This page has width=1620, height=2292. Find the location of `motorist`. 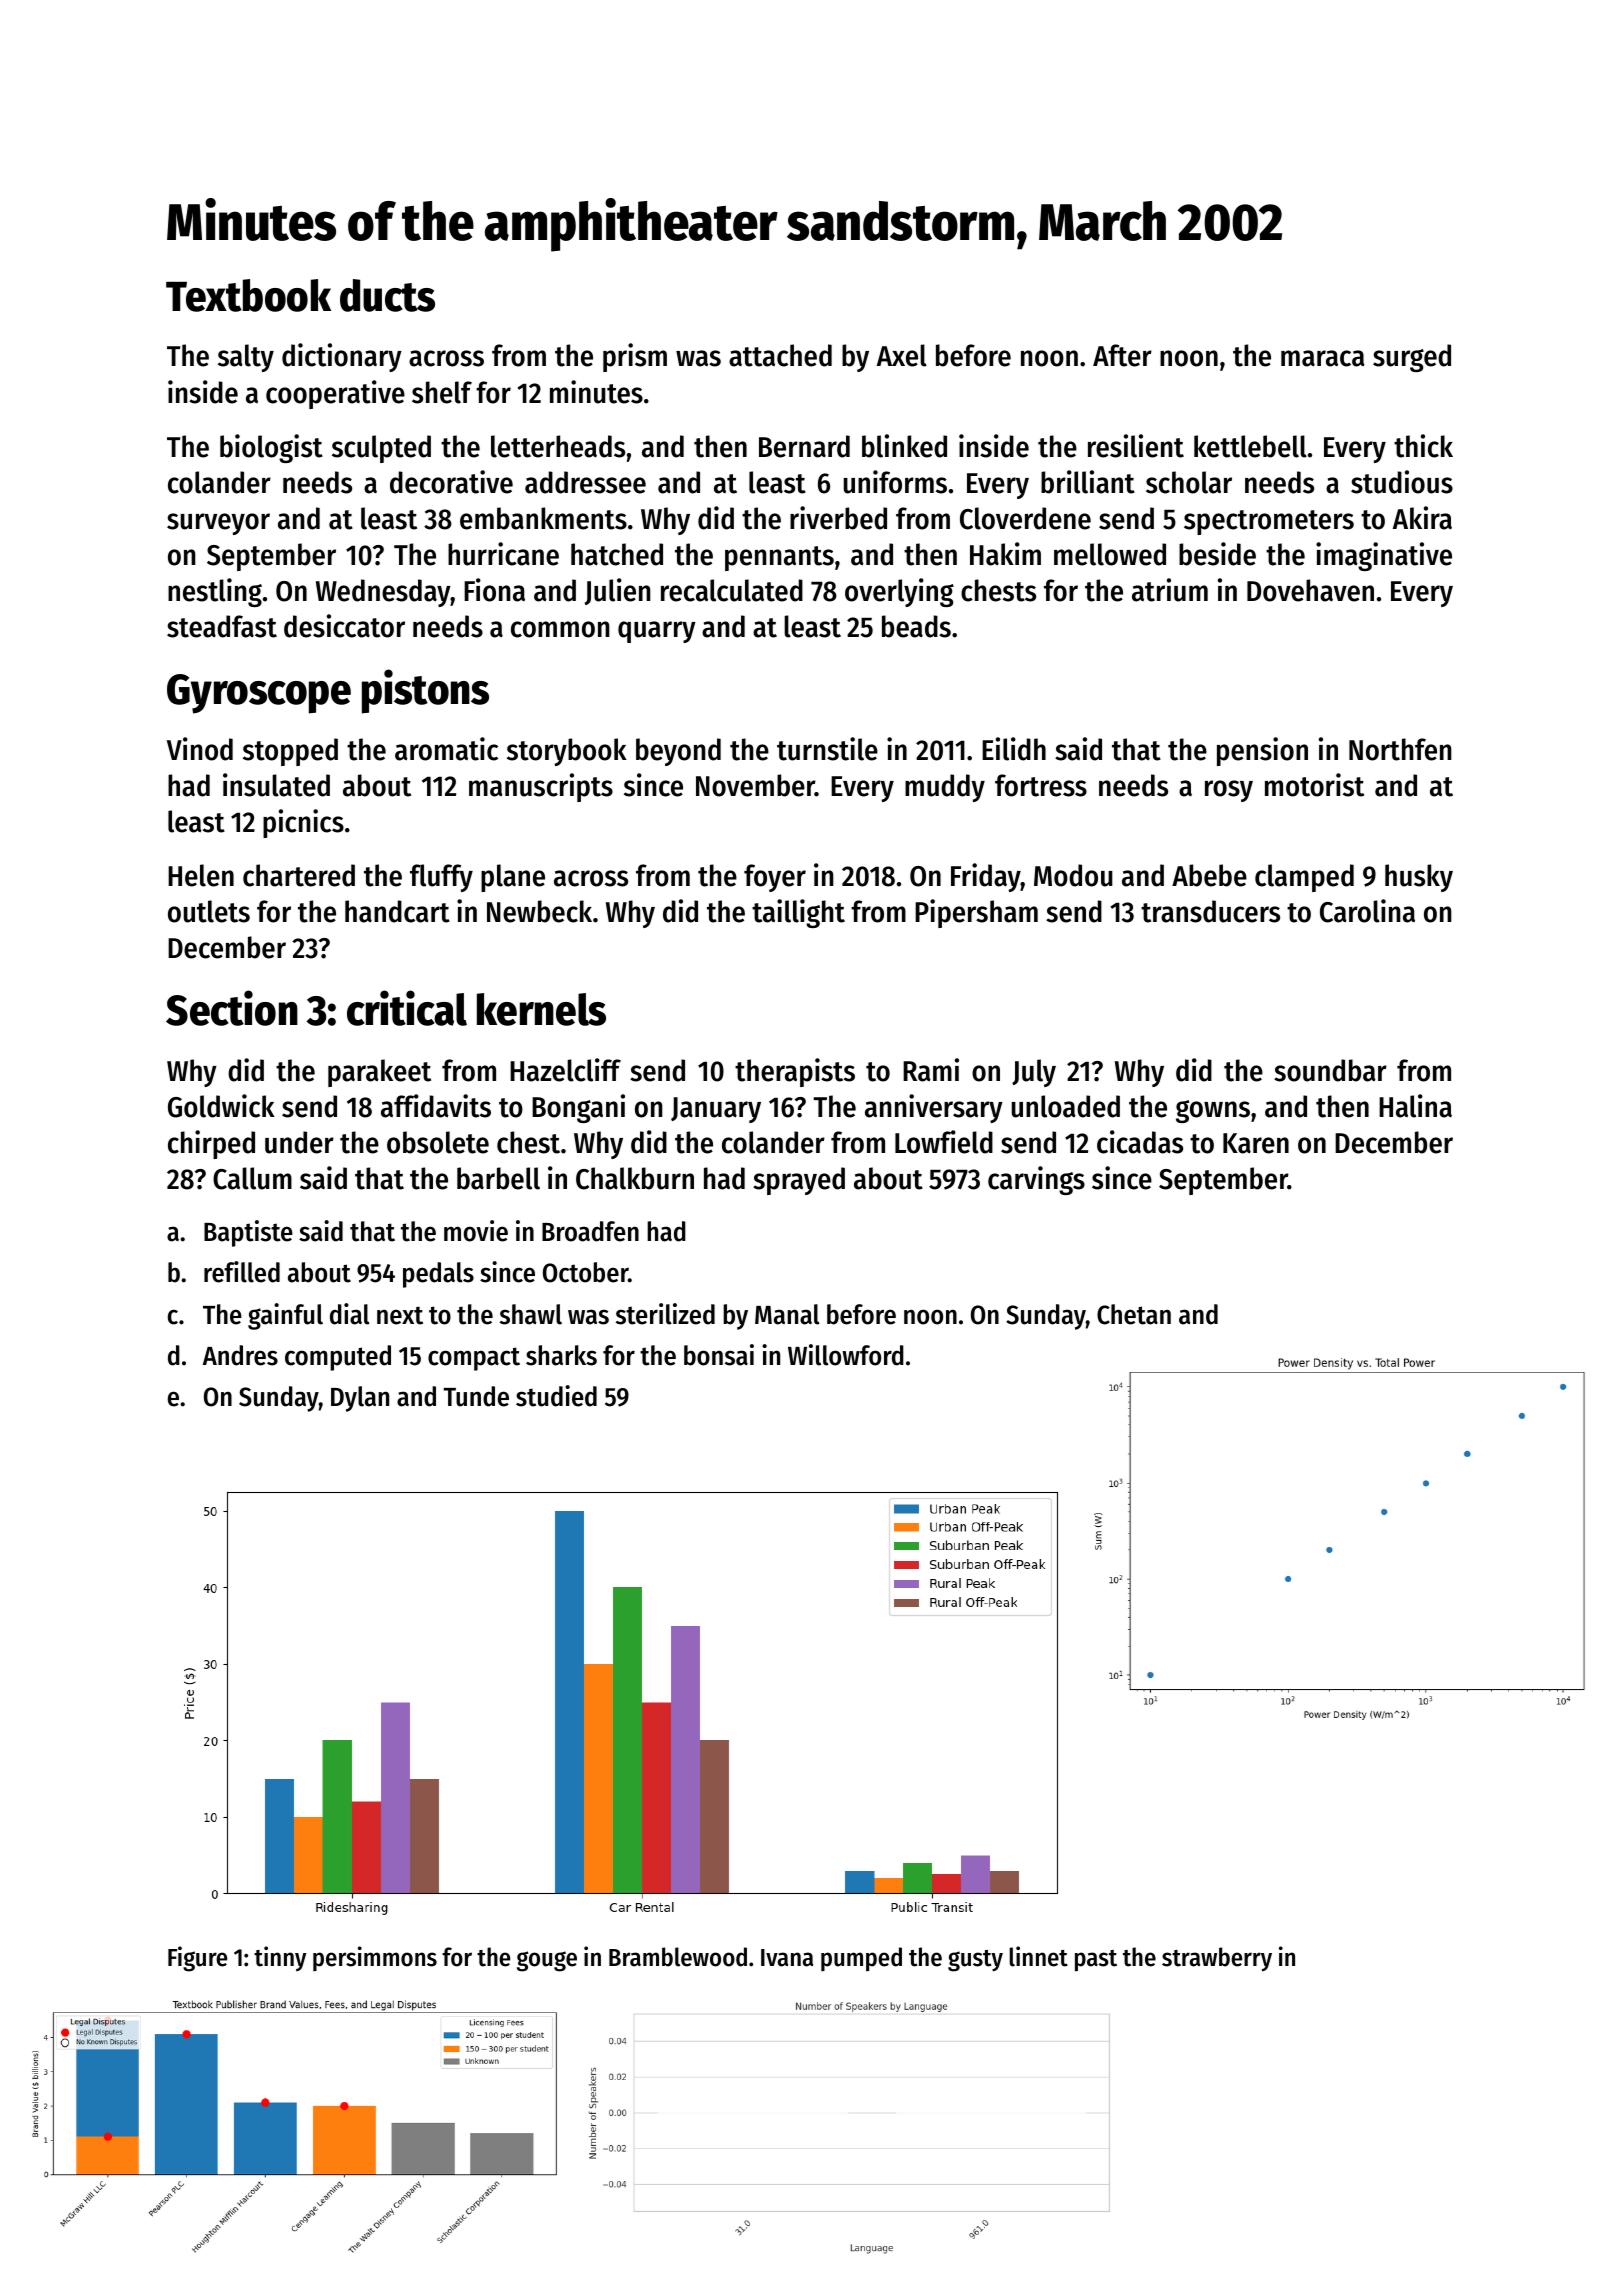

motorist is located at coordinates (1314, 785).
